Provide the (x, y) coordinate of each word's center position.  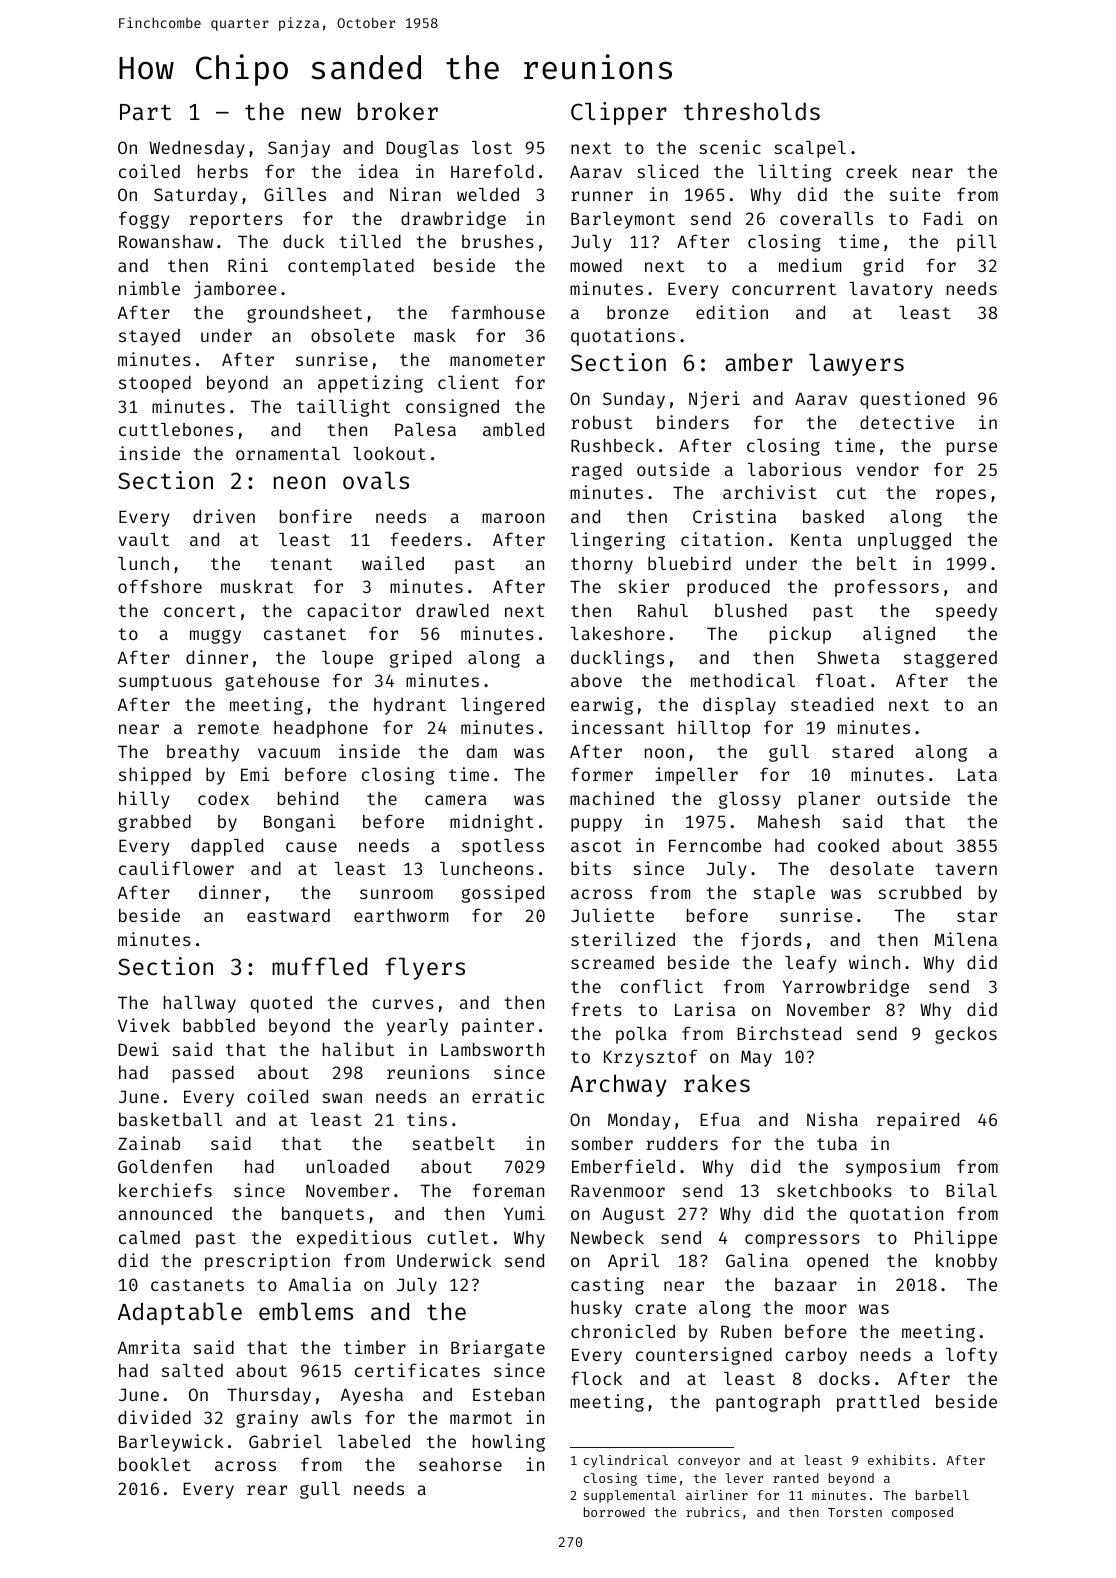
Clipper (619, 113)
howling (509, 1443)
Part (145, 112)
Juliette (612, 915)
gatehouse (272, 682)
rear (267, 1490)
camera (456, 800)
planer (829, 800)
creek (871, 171)
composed (922, 1513)
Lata (977, 775)
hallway (200, 1004)
